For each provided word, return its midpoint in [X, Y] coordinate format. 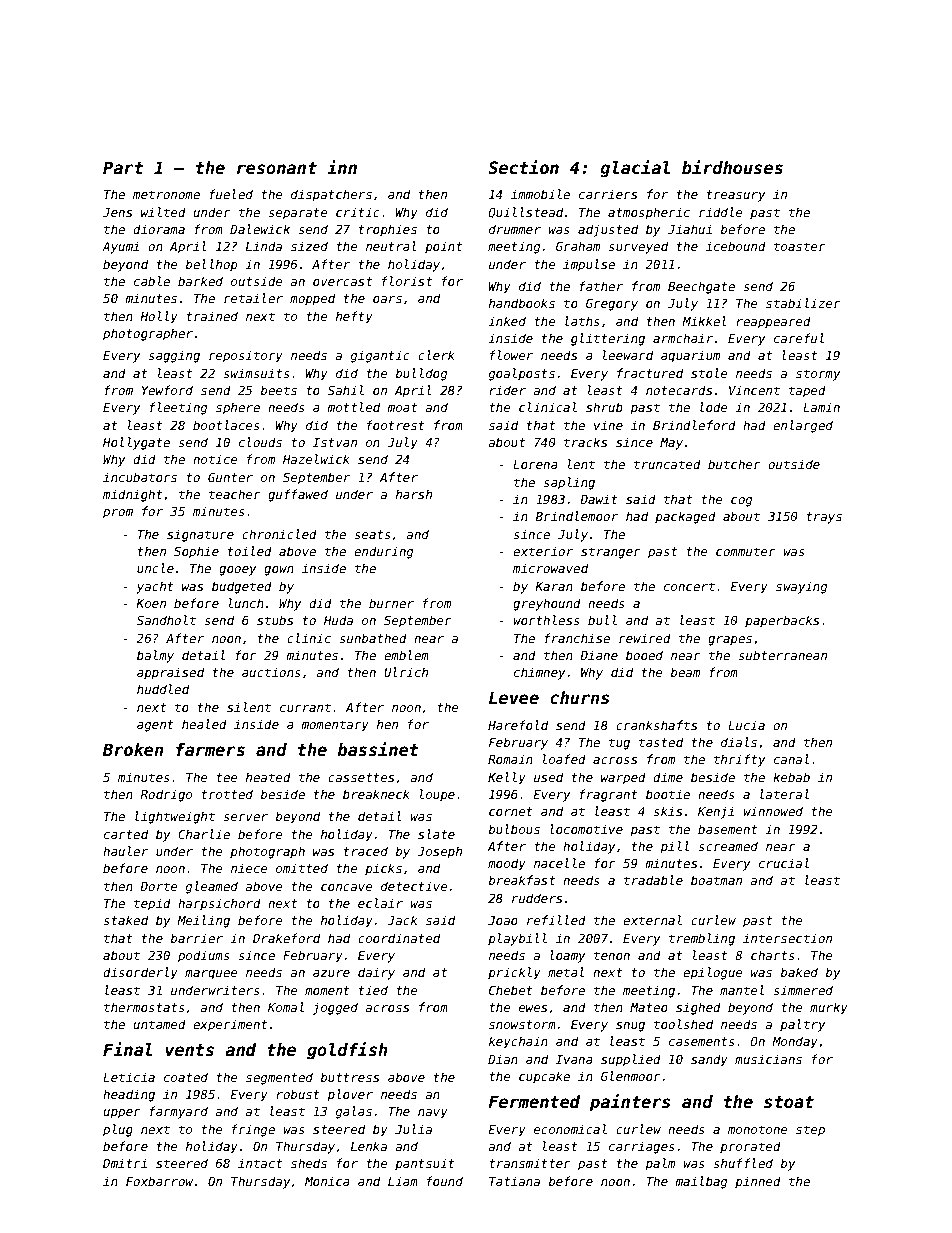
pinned [758, 1182]
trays [824, 518]
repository [246, 356]
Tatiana [514, 1181]
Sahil [346, 390]
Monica [327, 1181]
